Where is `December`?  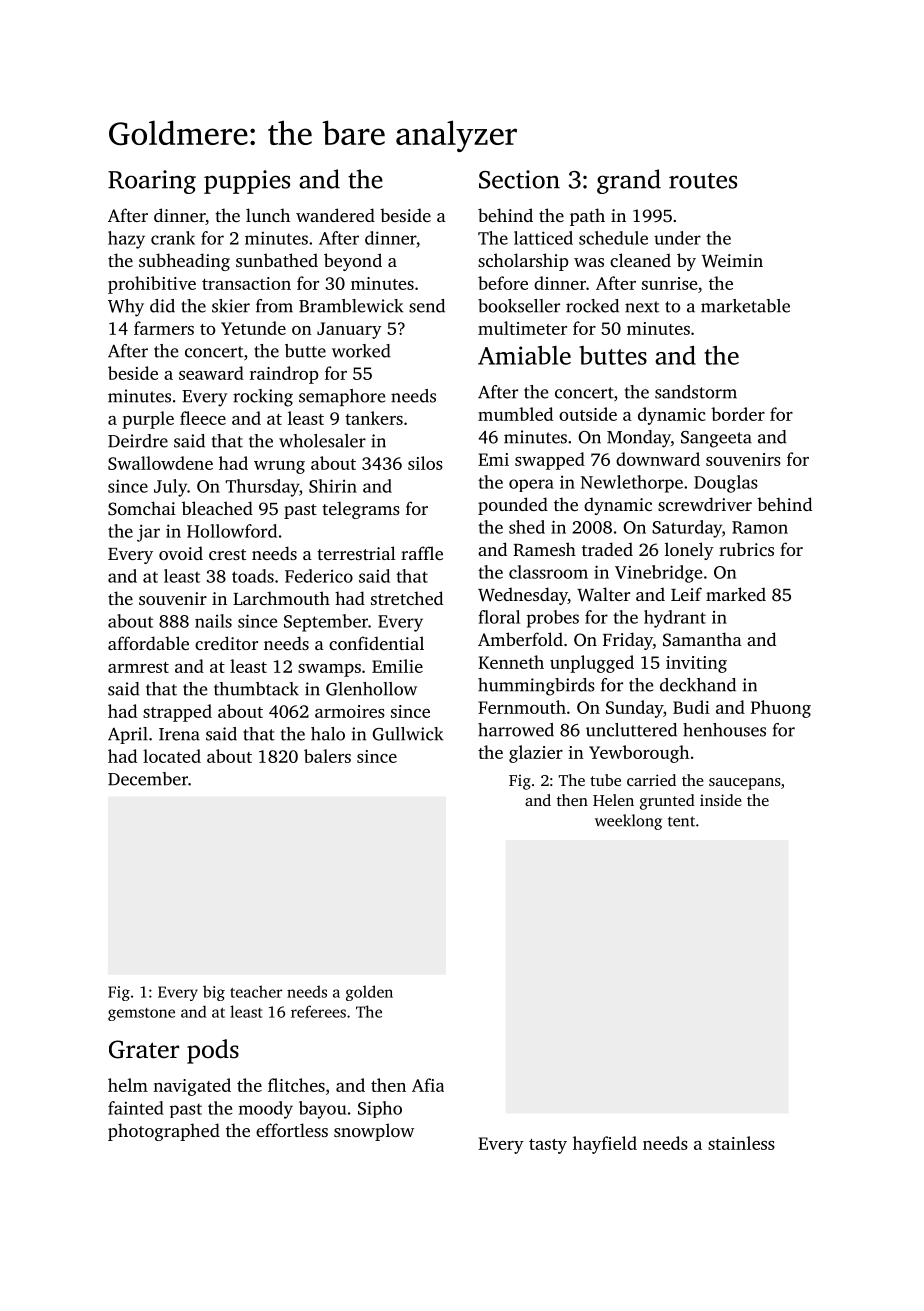
December is located at coordinates (148, 779).
